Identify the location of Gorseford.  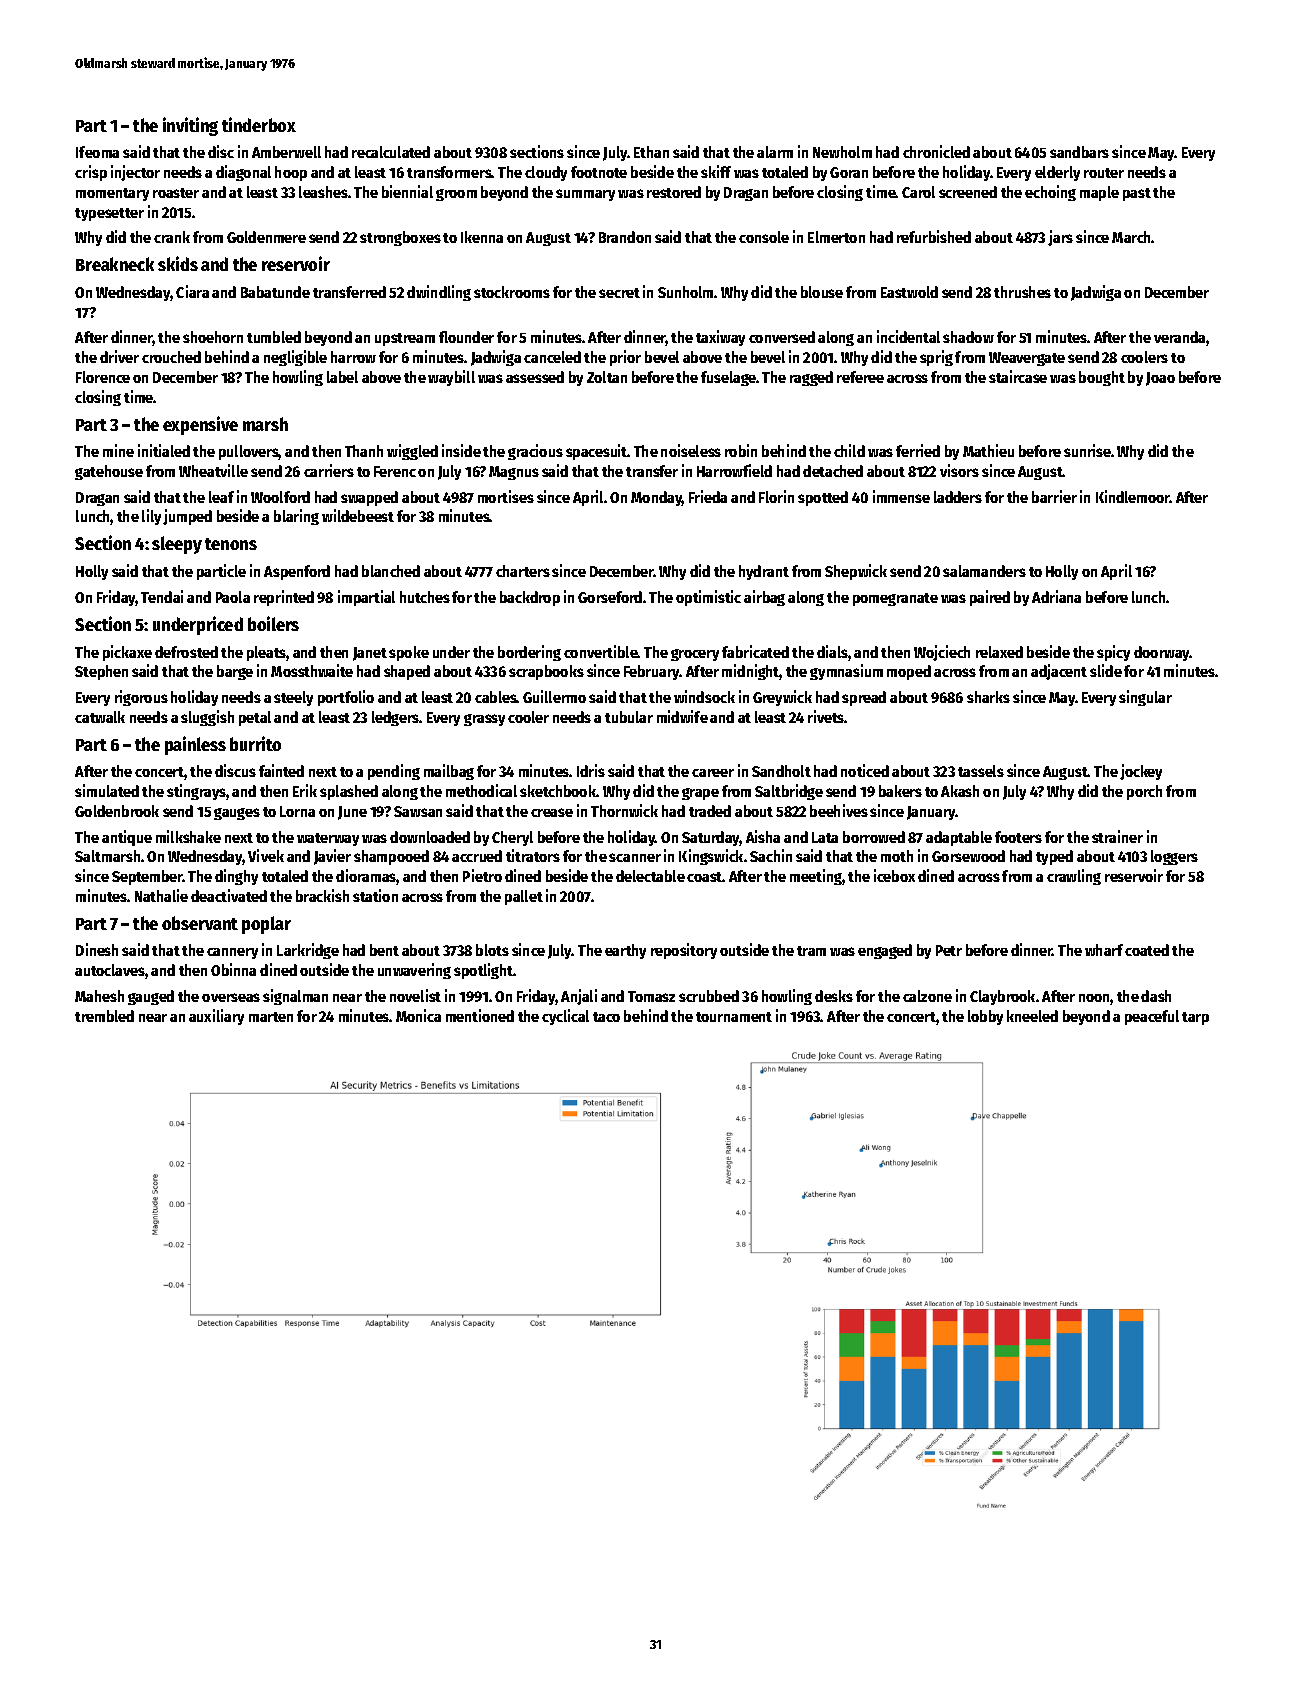
(610, 597).
